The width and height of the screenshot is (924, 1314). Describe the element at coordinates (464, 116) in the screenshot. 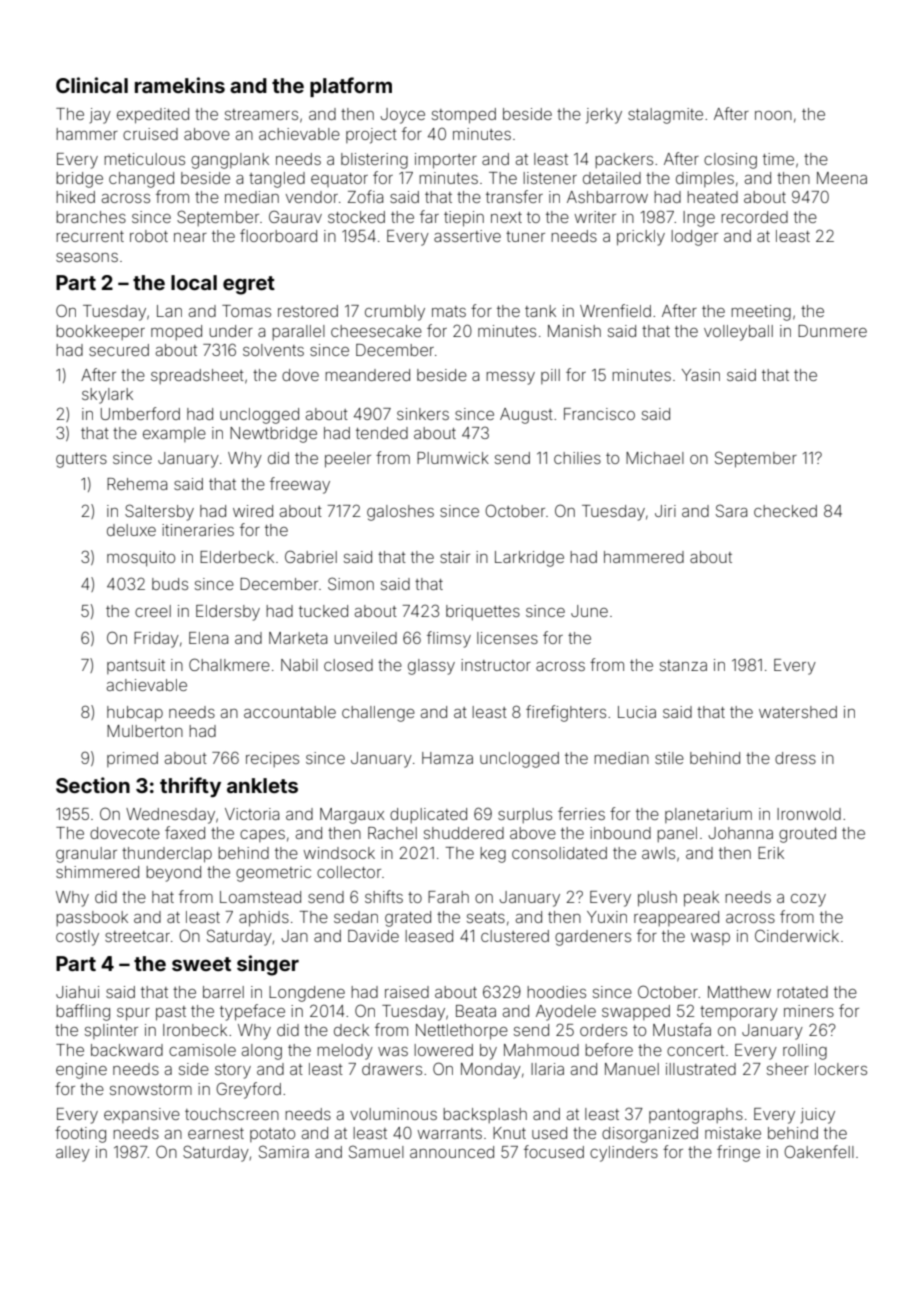

I see `stomped` at that location.
